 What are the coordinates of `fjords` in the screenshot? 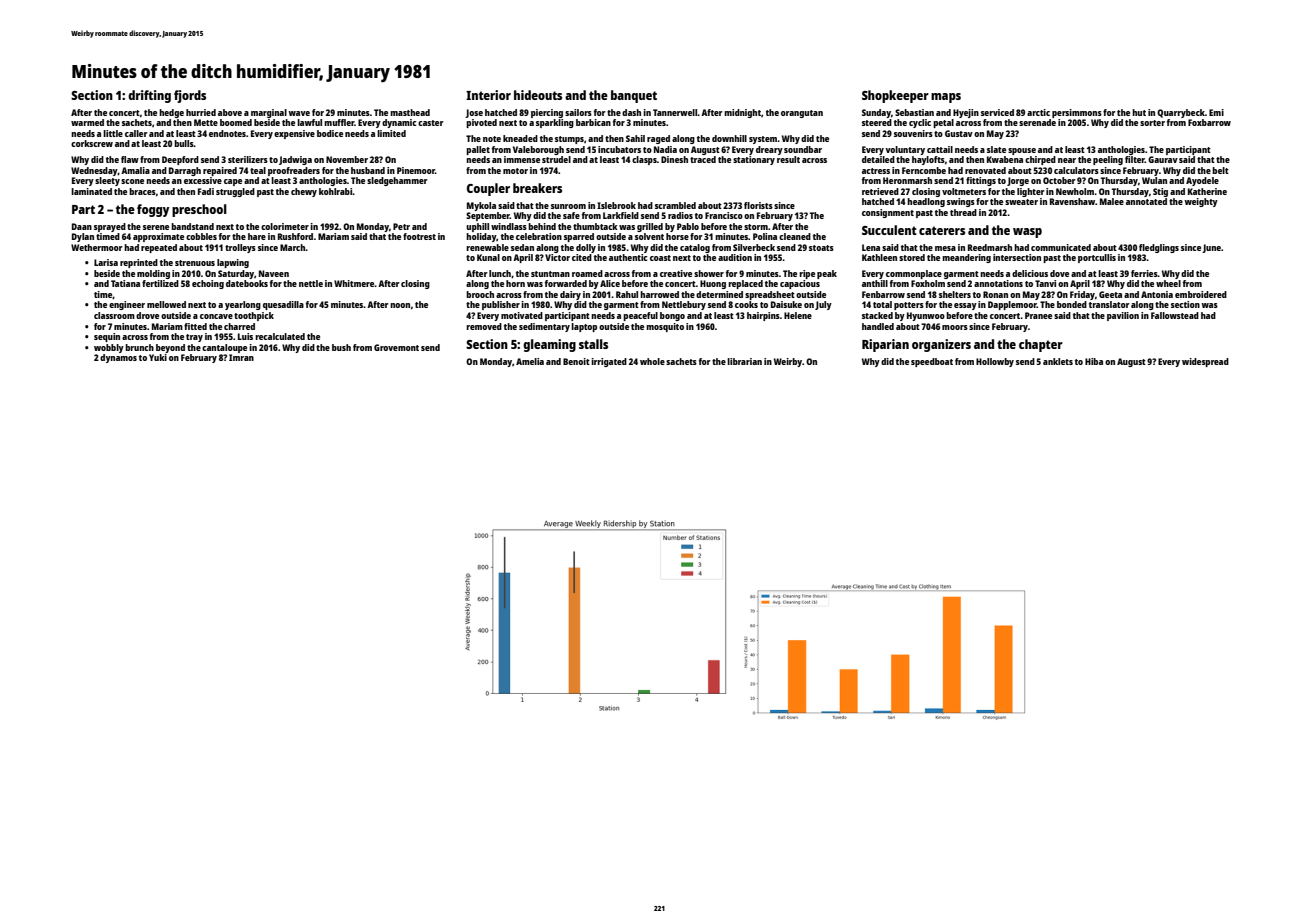 It's located at (190, 96).
